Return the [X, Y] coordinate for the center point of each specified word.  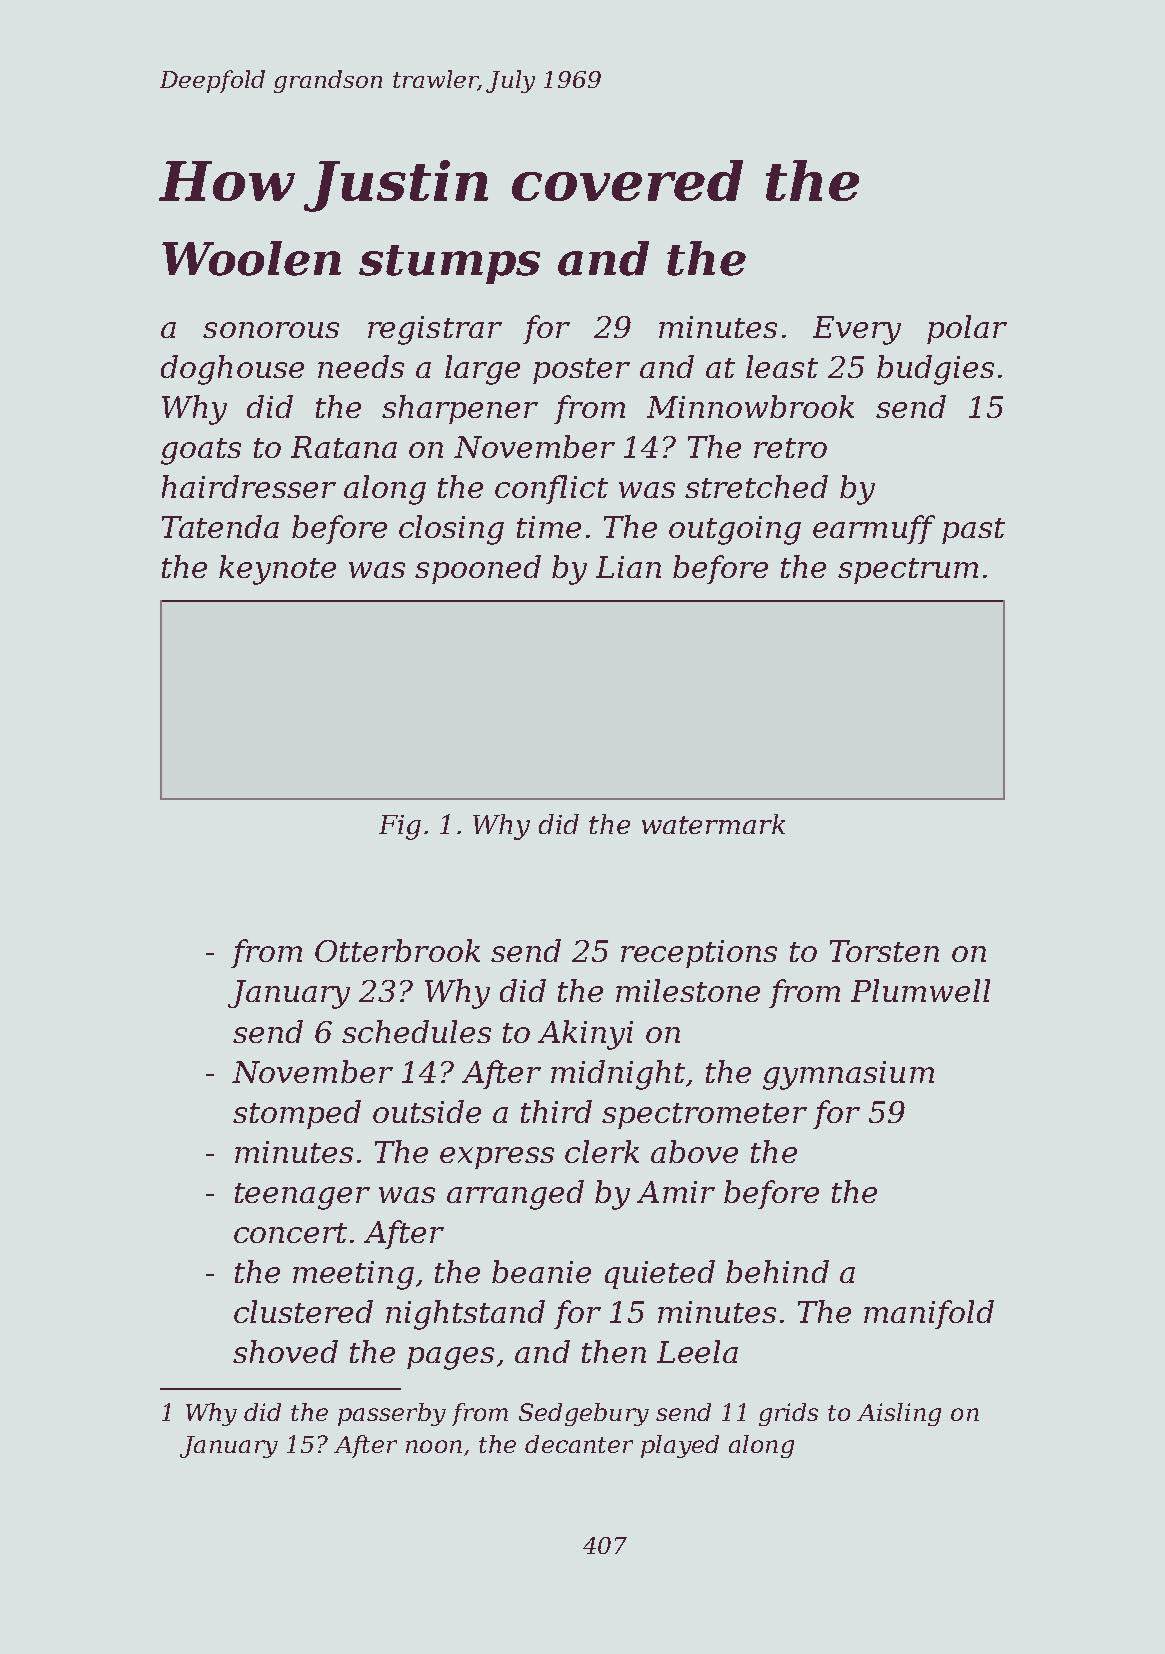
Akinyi [585, 1035]
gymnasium [848, 1075]
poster [581, 371]
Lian [628, 567]
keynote [277, 570]
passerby [392, 1414]
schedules [416, 1031]
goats [201, 451]
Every [857, 330]
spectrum [908, 571]
